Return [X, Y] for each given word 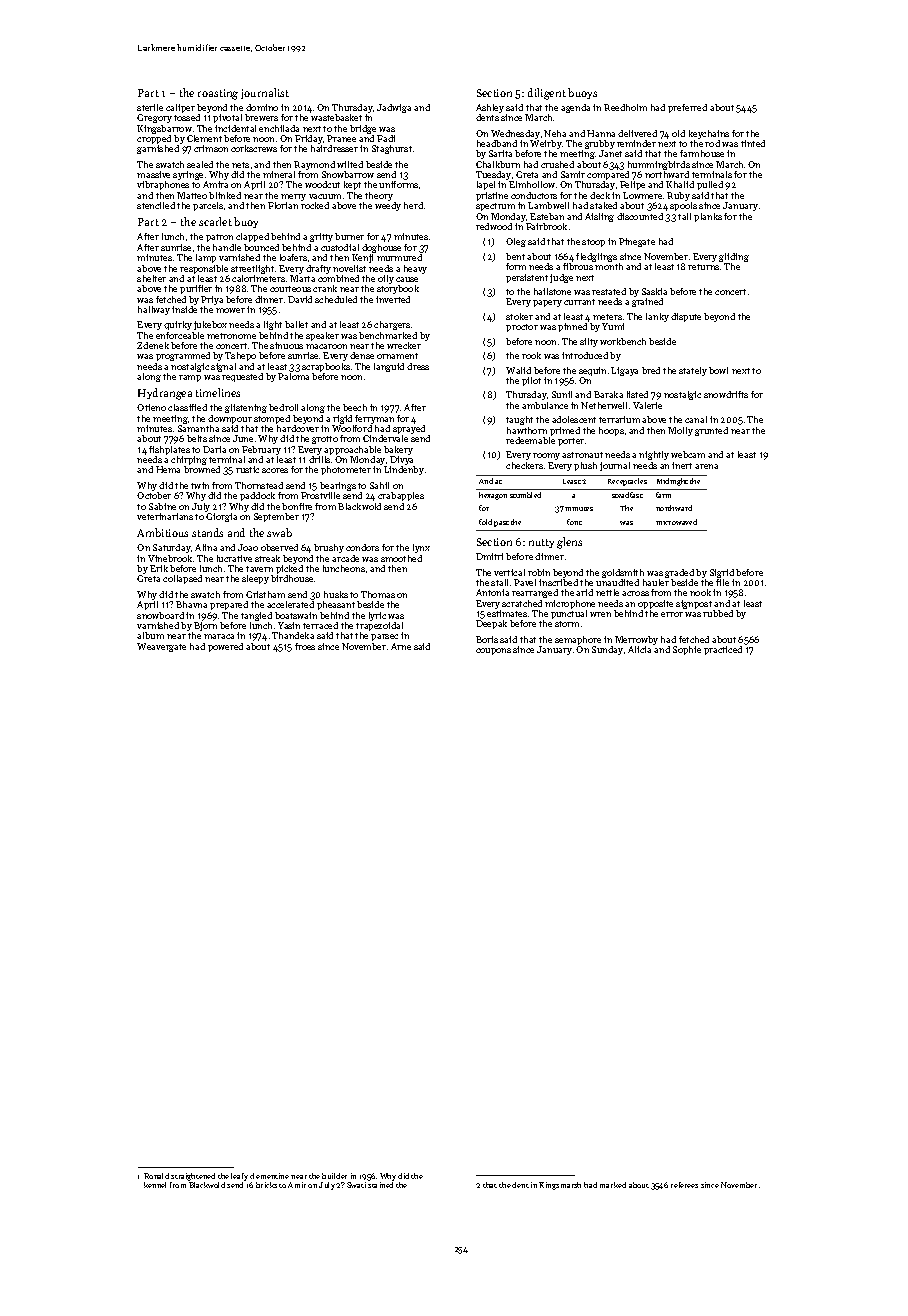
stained [380, 1185]
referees [684, 1185]
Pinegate [637, 242]
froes [305, 646]
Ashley [490, 108]
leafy [239, 1177]
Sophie [687, 650]
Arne [401, 646]
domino [262, 107]
